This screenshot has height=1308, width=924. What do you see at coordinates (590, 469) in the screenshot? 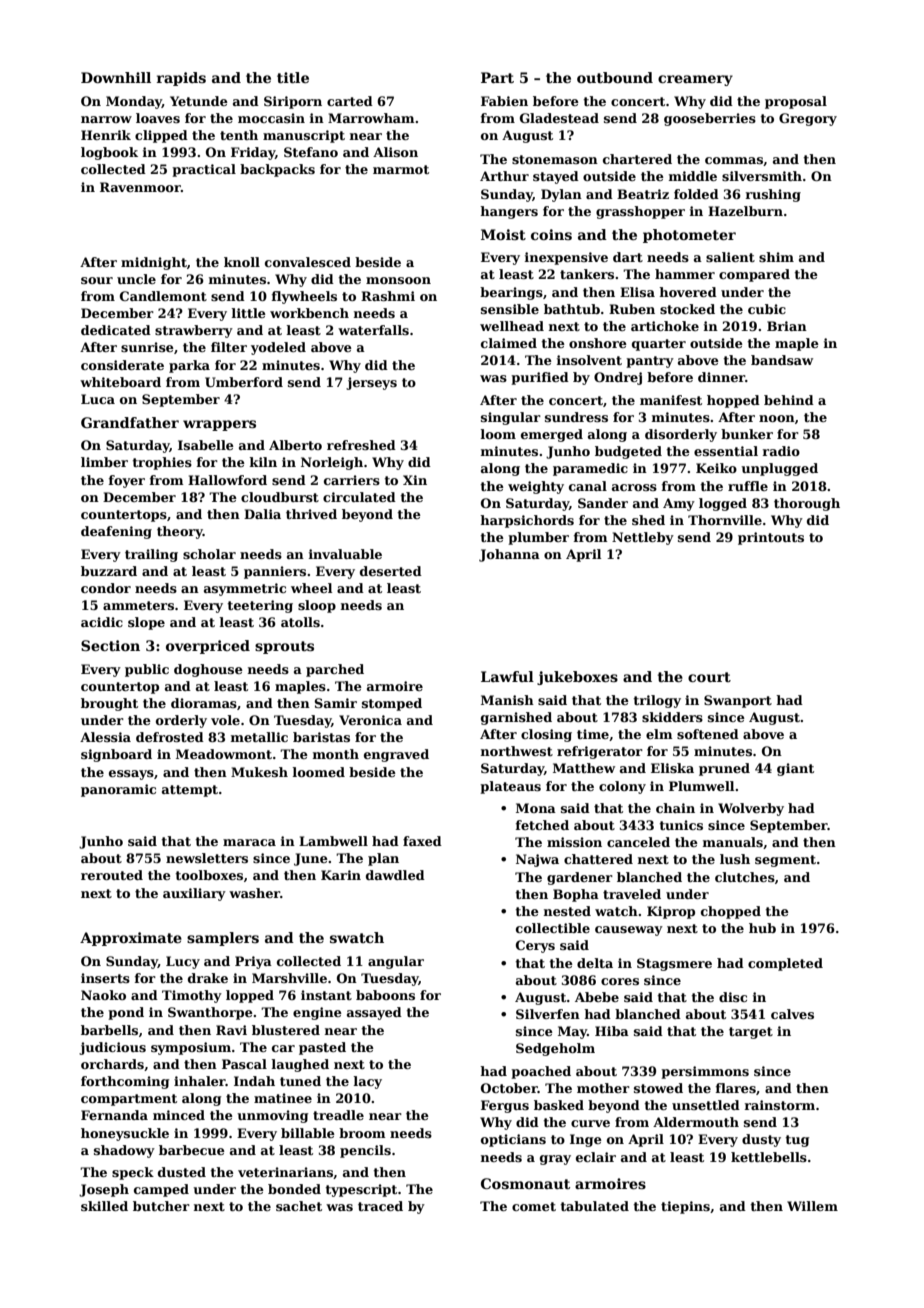
I see `paramedic` at bounding box center [590, 469].
